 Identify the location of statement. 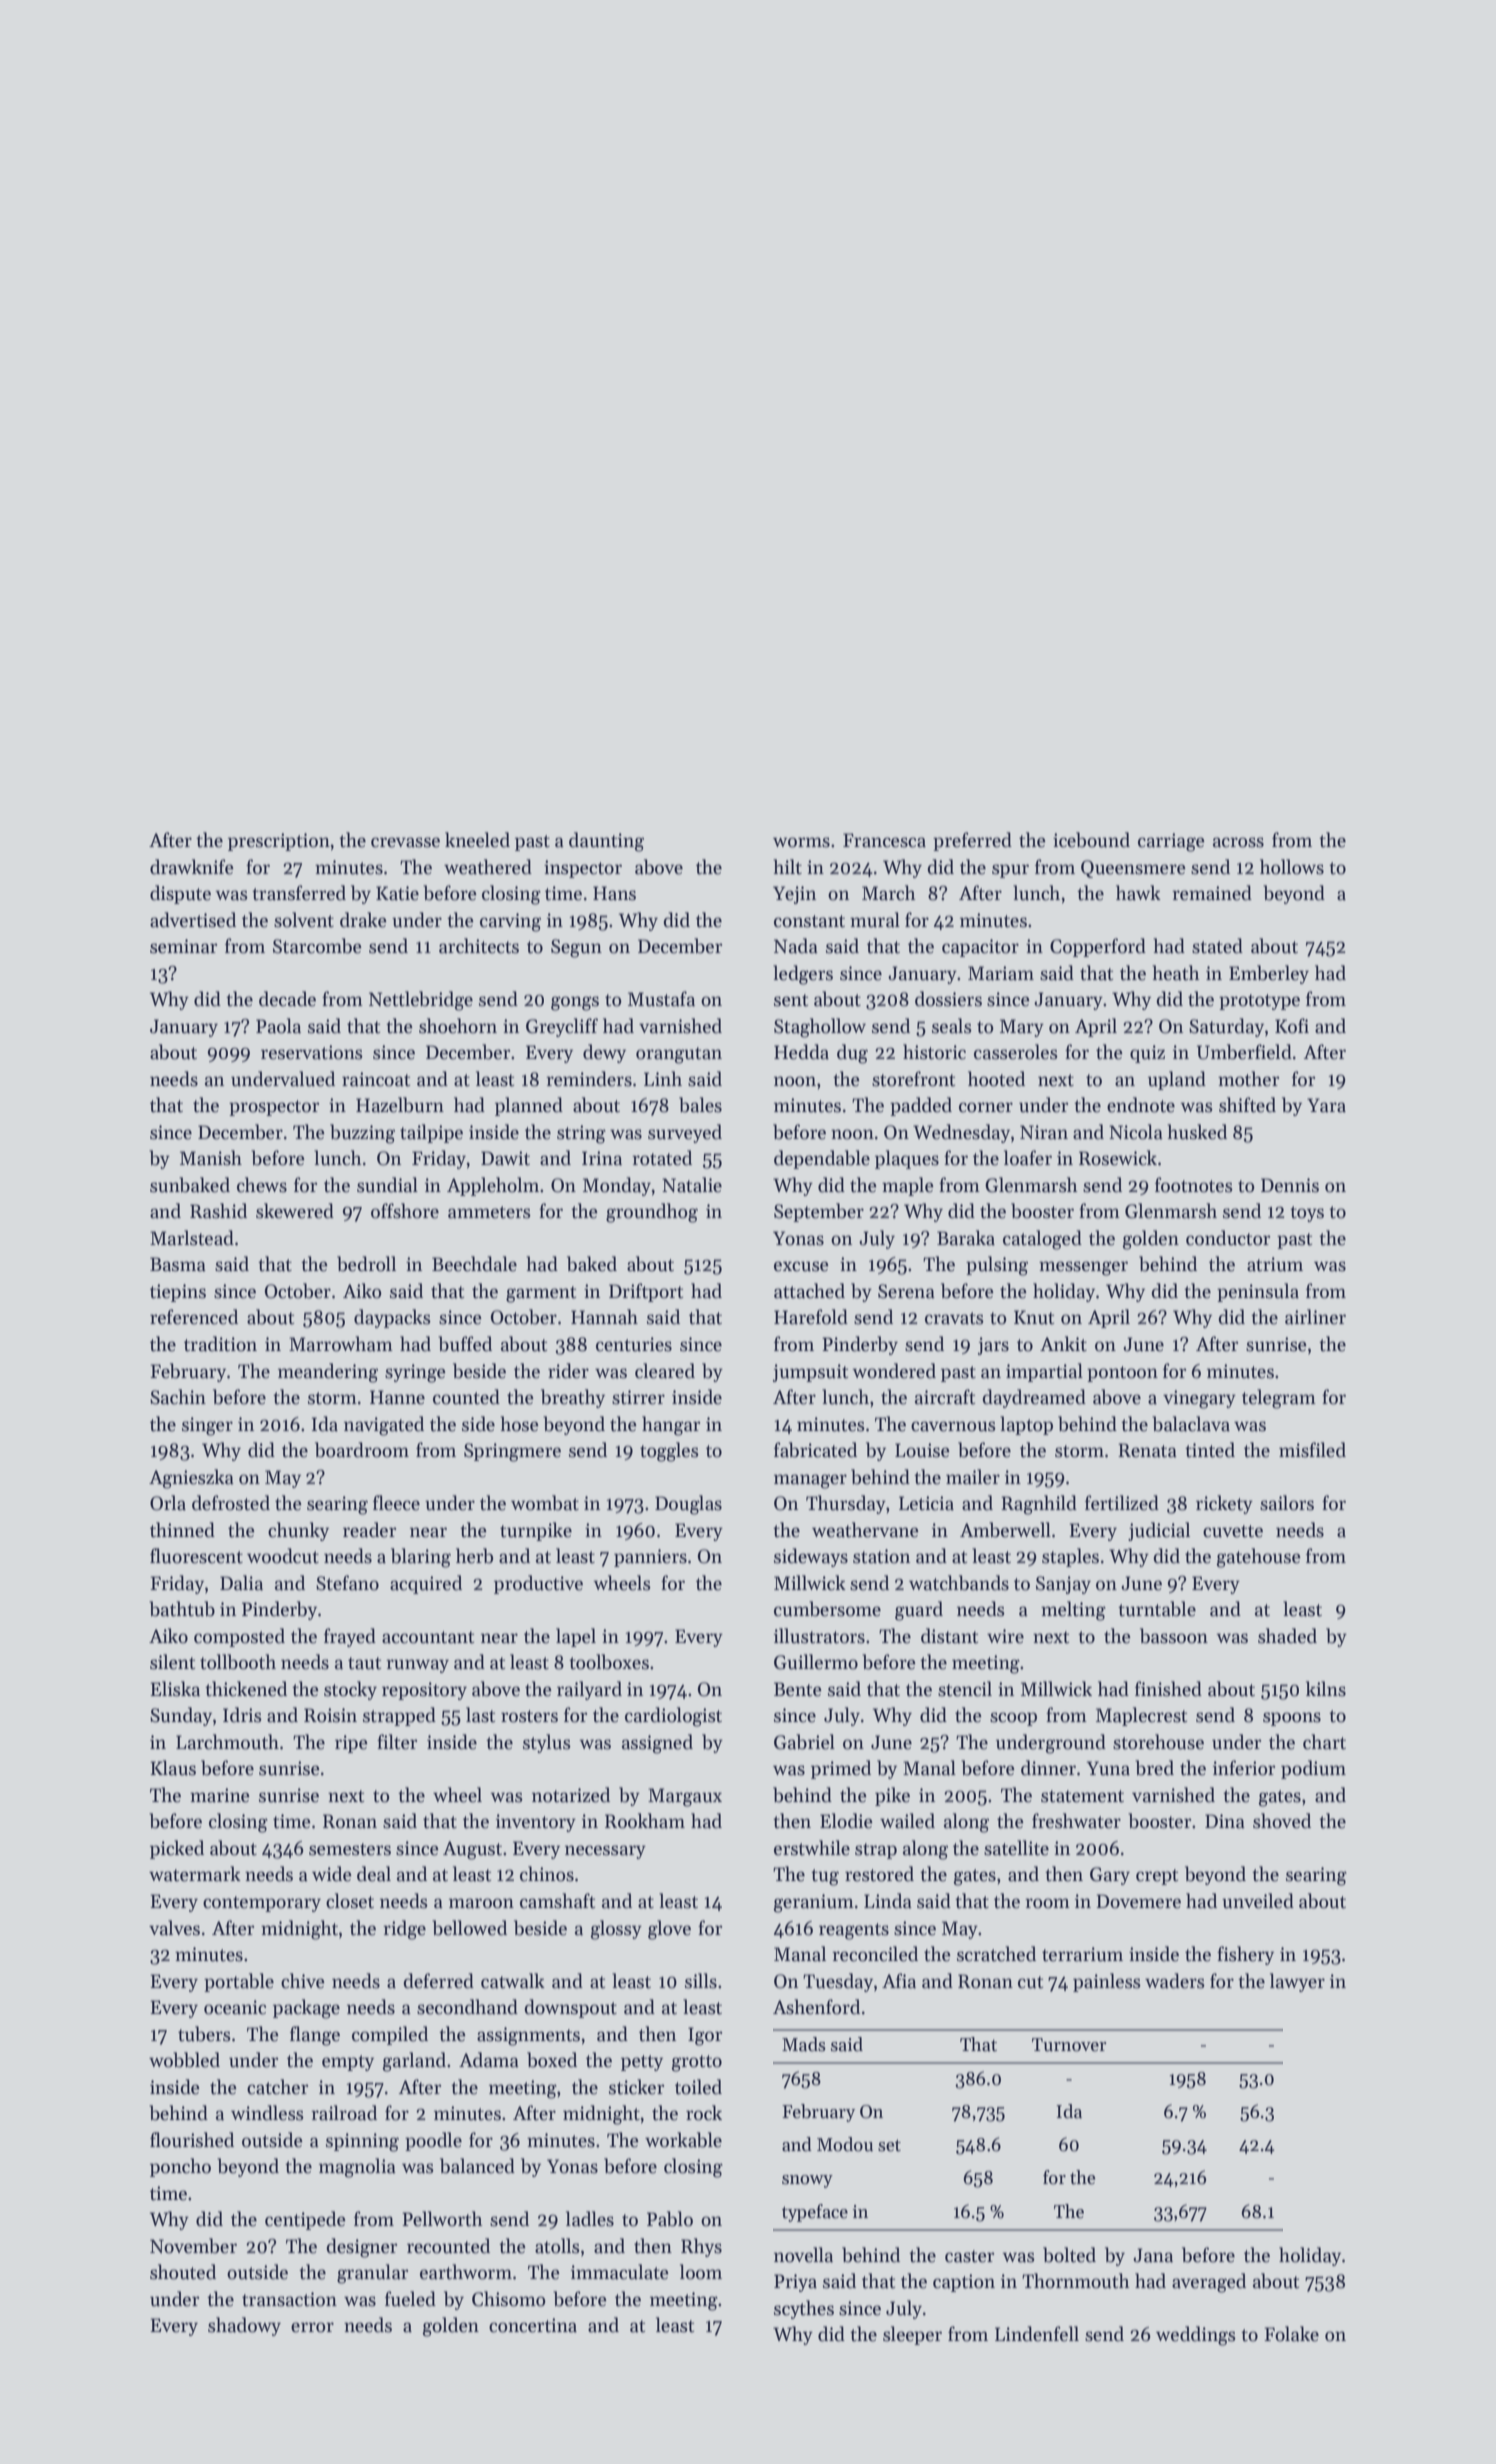
(1082, 1796).
